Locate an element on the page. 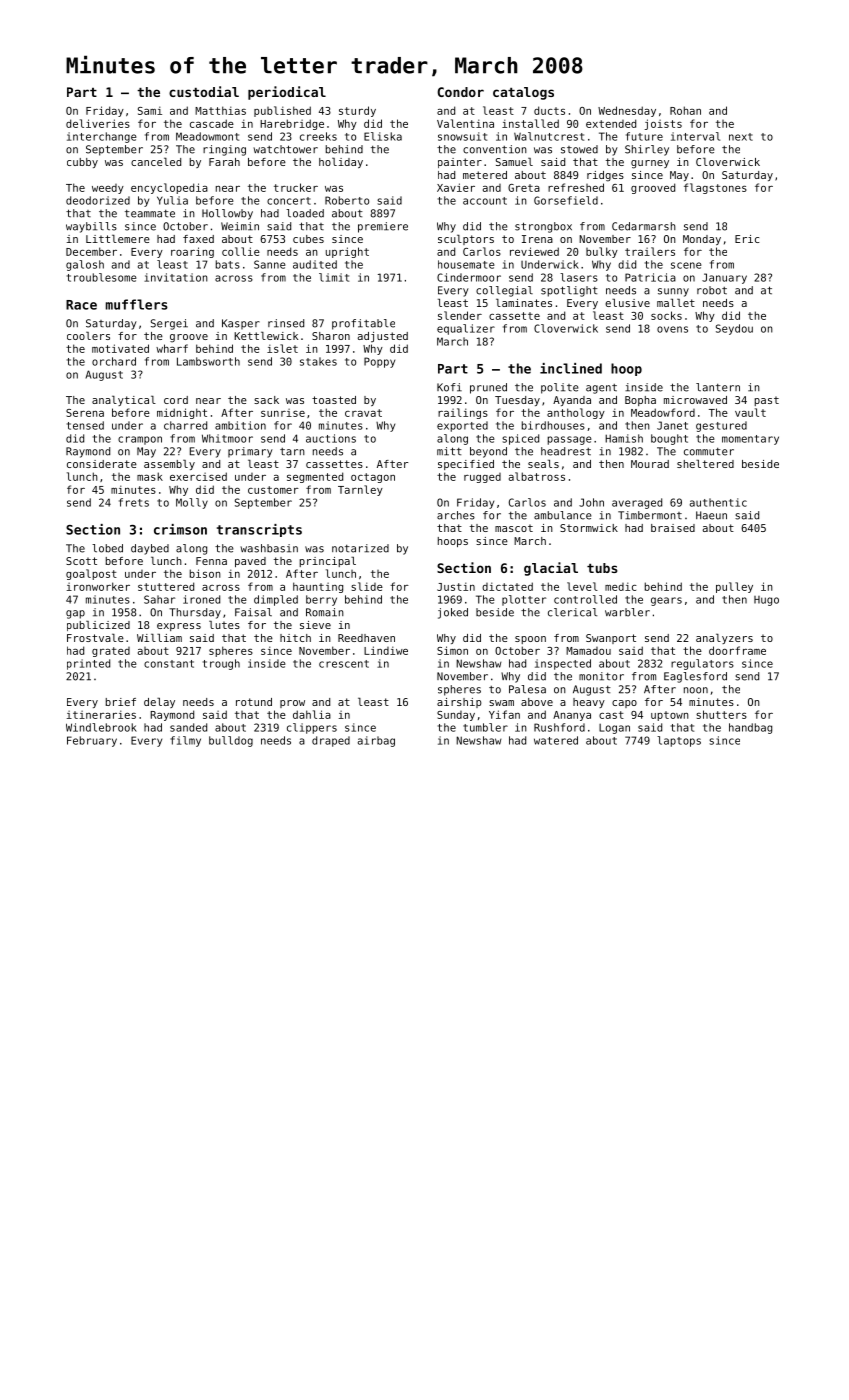 This image has width=849, height=1400. mascot is located at coordinates (514, 528).
